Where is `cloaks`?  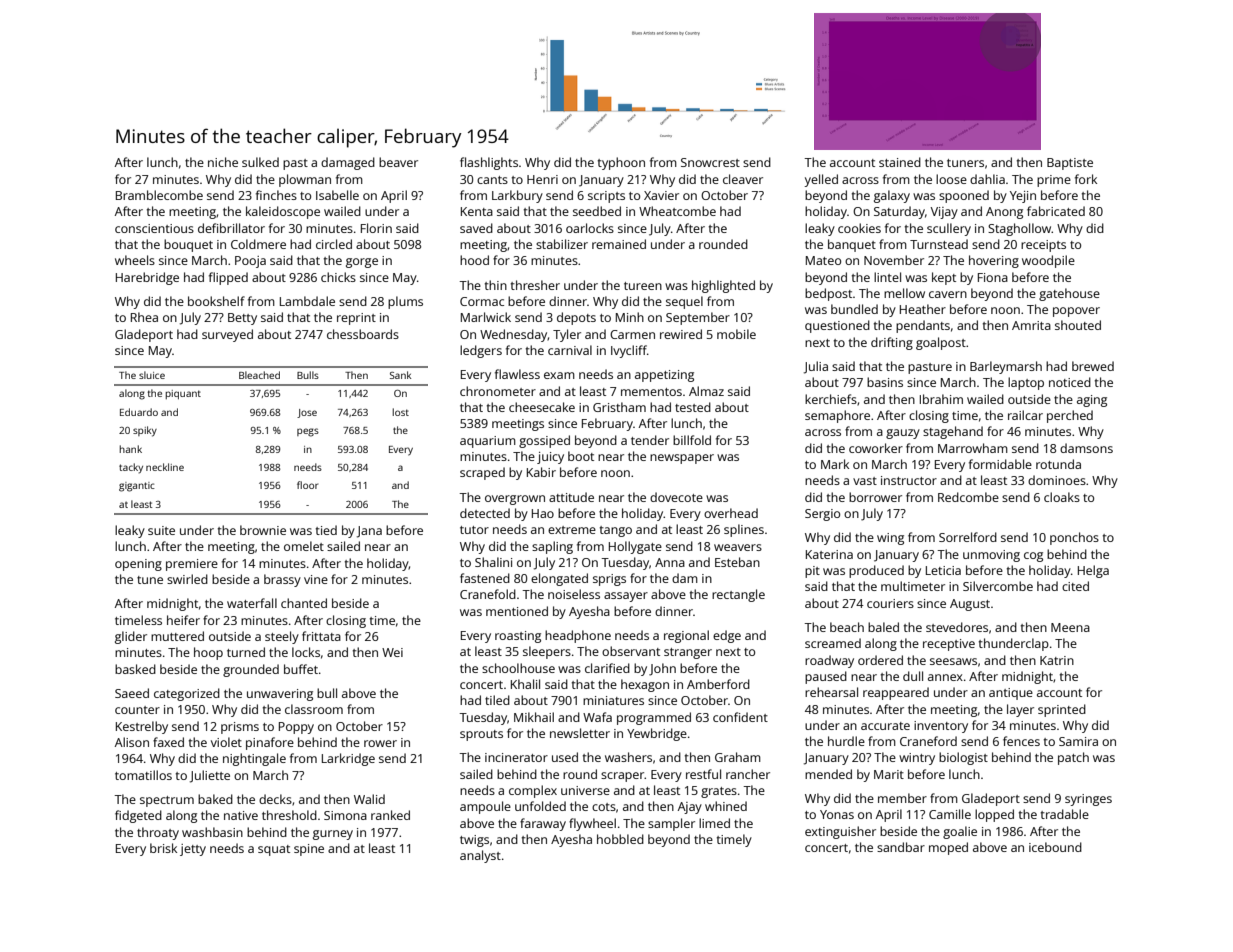
cloaks is located at coordinates (1062, 497).
